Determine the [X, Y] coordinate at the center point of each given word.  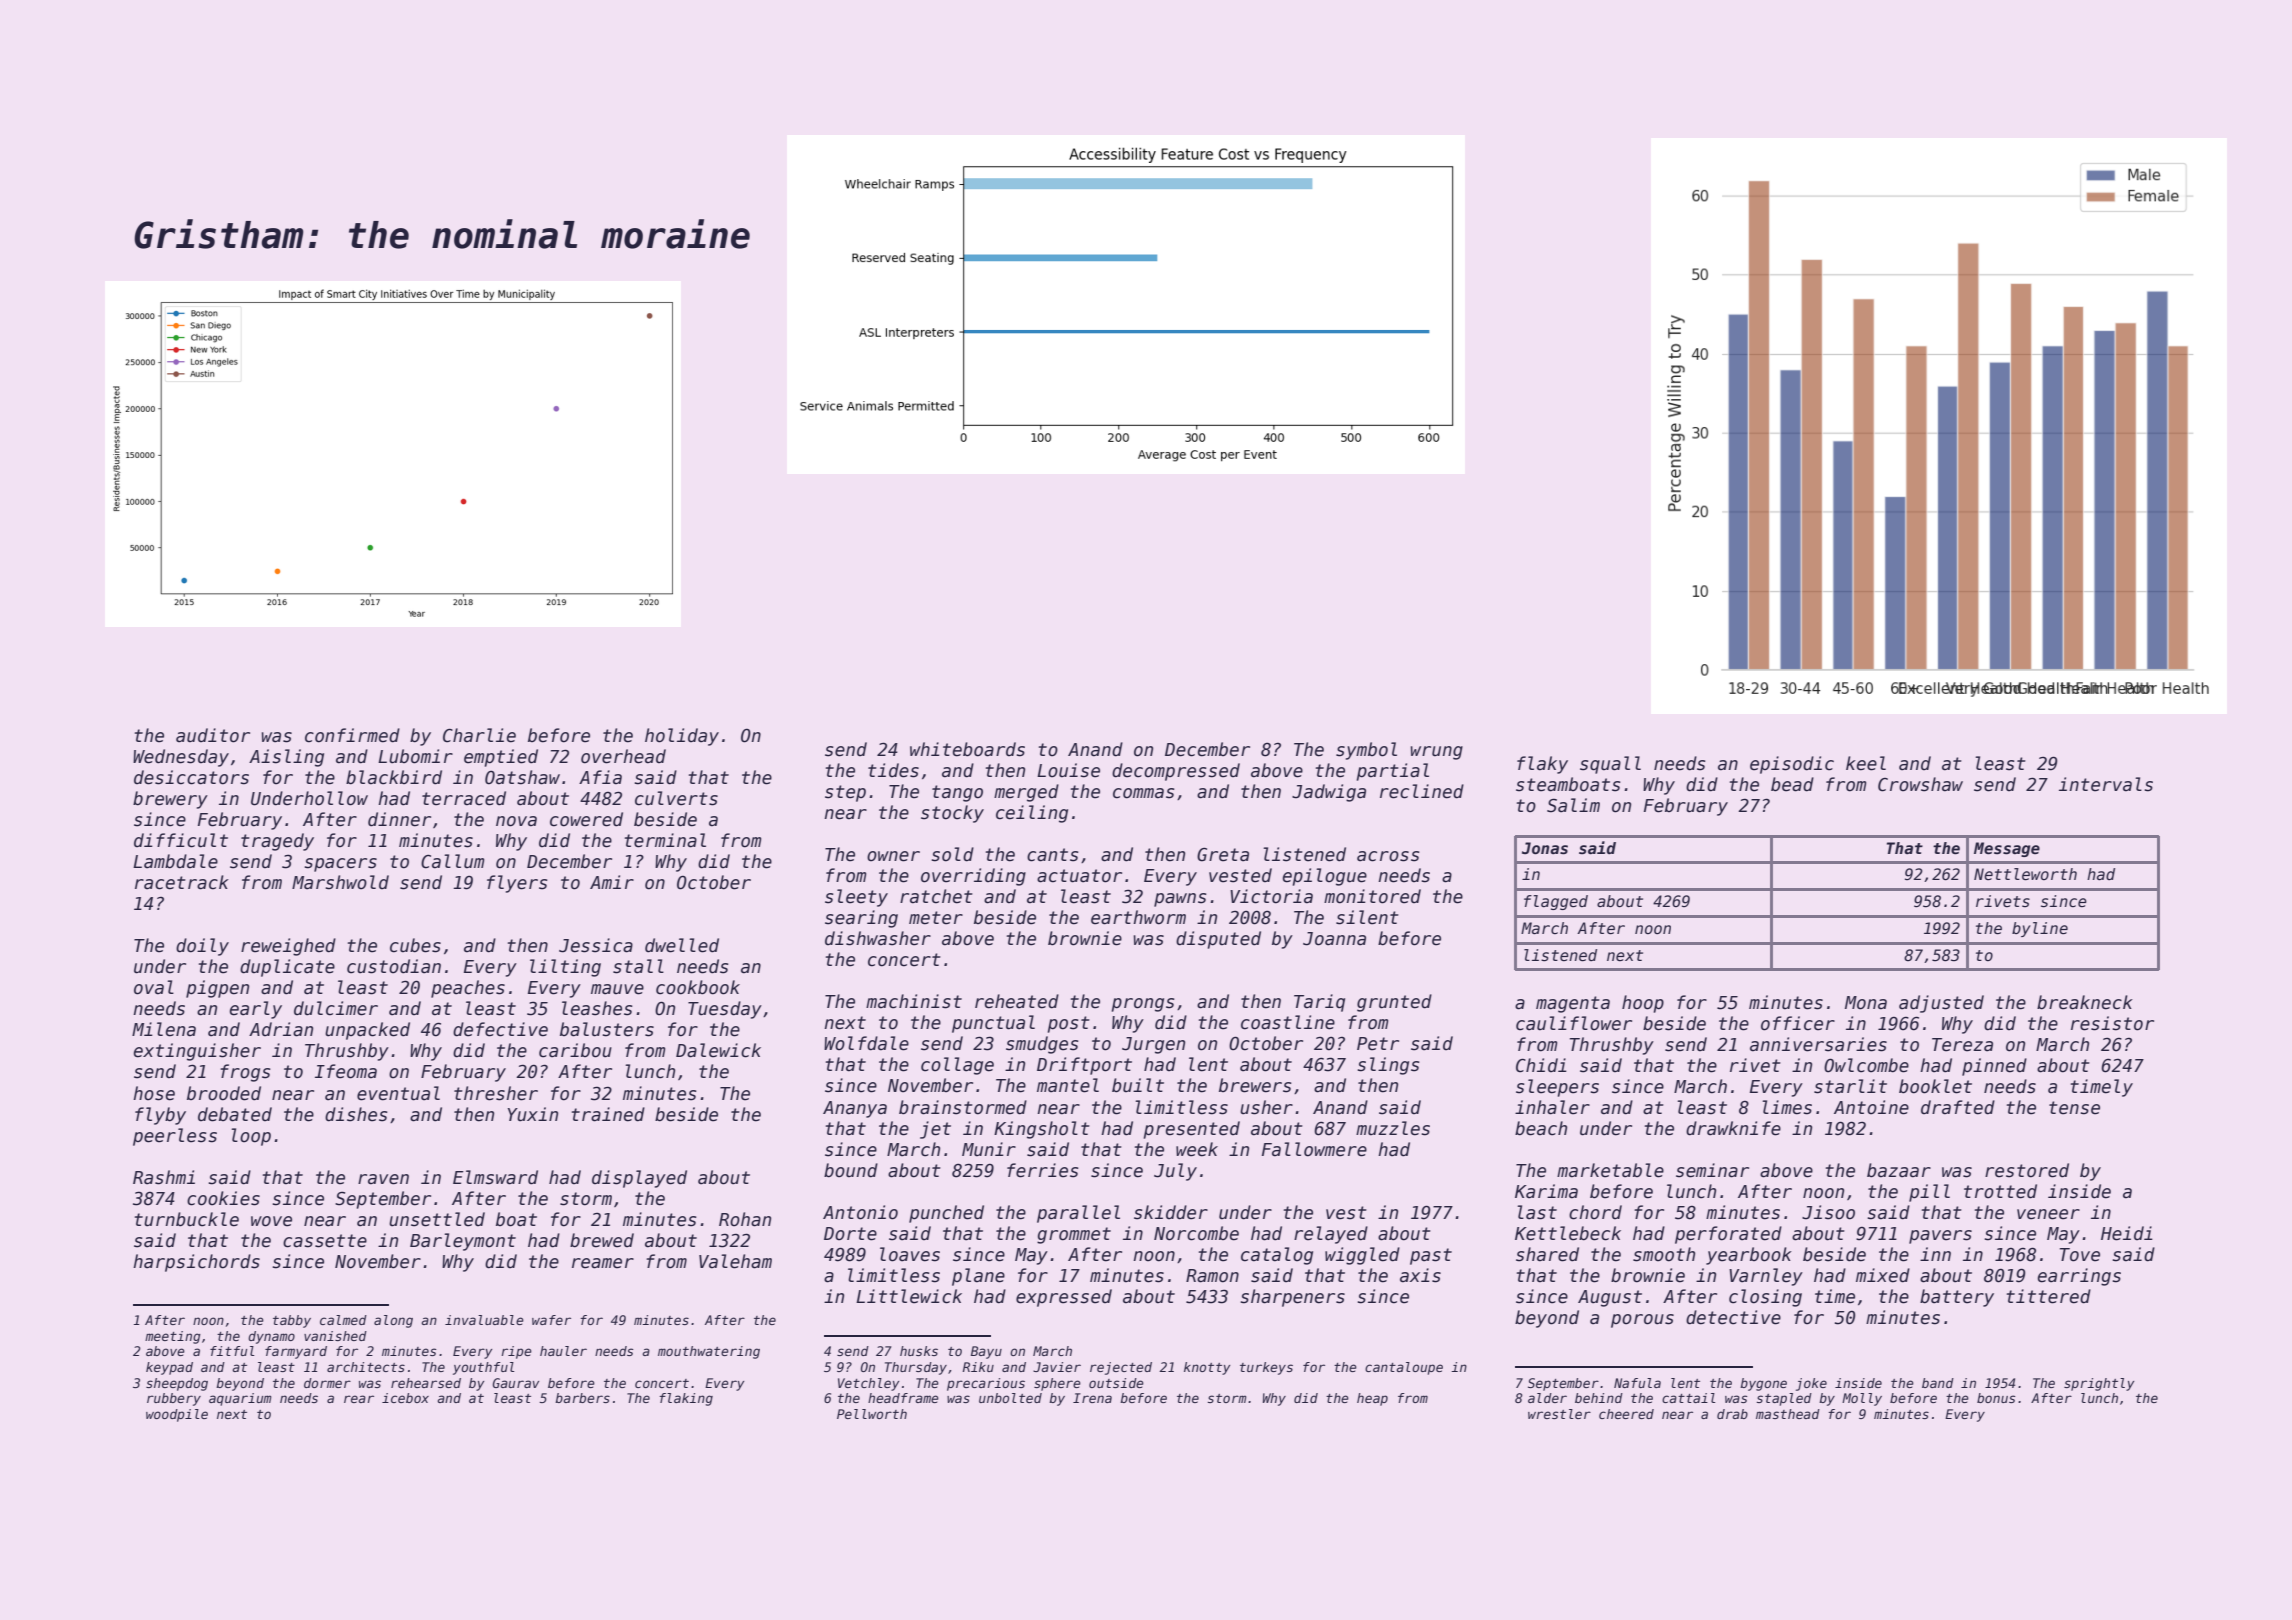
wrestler [1559, 1414]
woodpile [177, 1415]
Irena [1092, 1398]
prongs [1143, 1005]
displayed [639, 1179]
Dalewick [718, 1050]
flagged [1556, 902]
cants [1052, 855]
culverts [676, 798]
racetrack [182, 882]
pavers [1940, 1237]
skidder [1171, 1212]
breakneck [2085, 1002]
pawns [1180, 900]
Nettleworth [2025, 874]
